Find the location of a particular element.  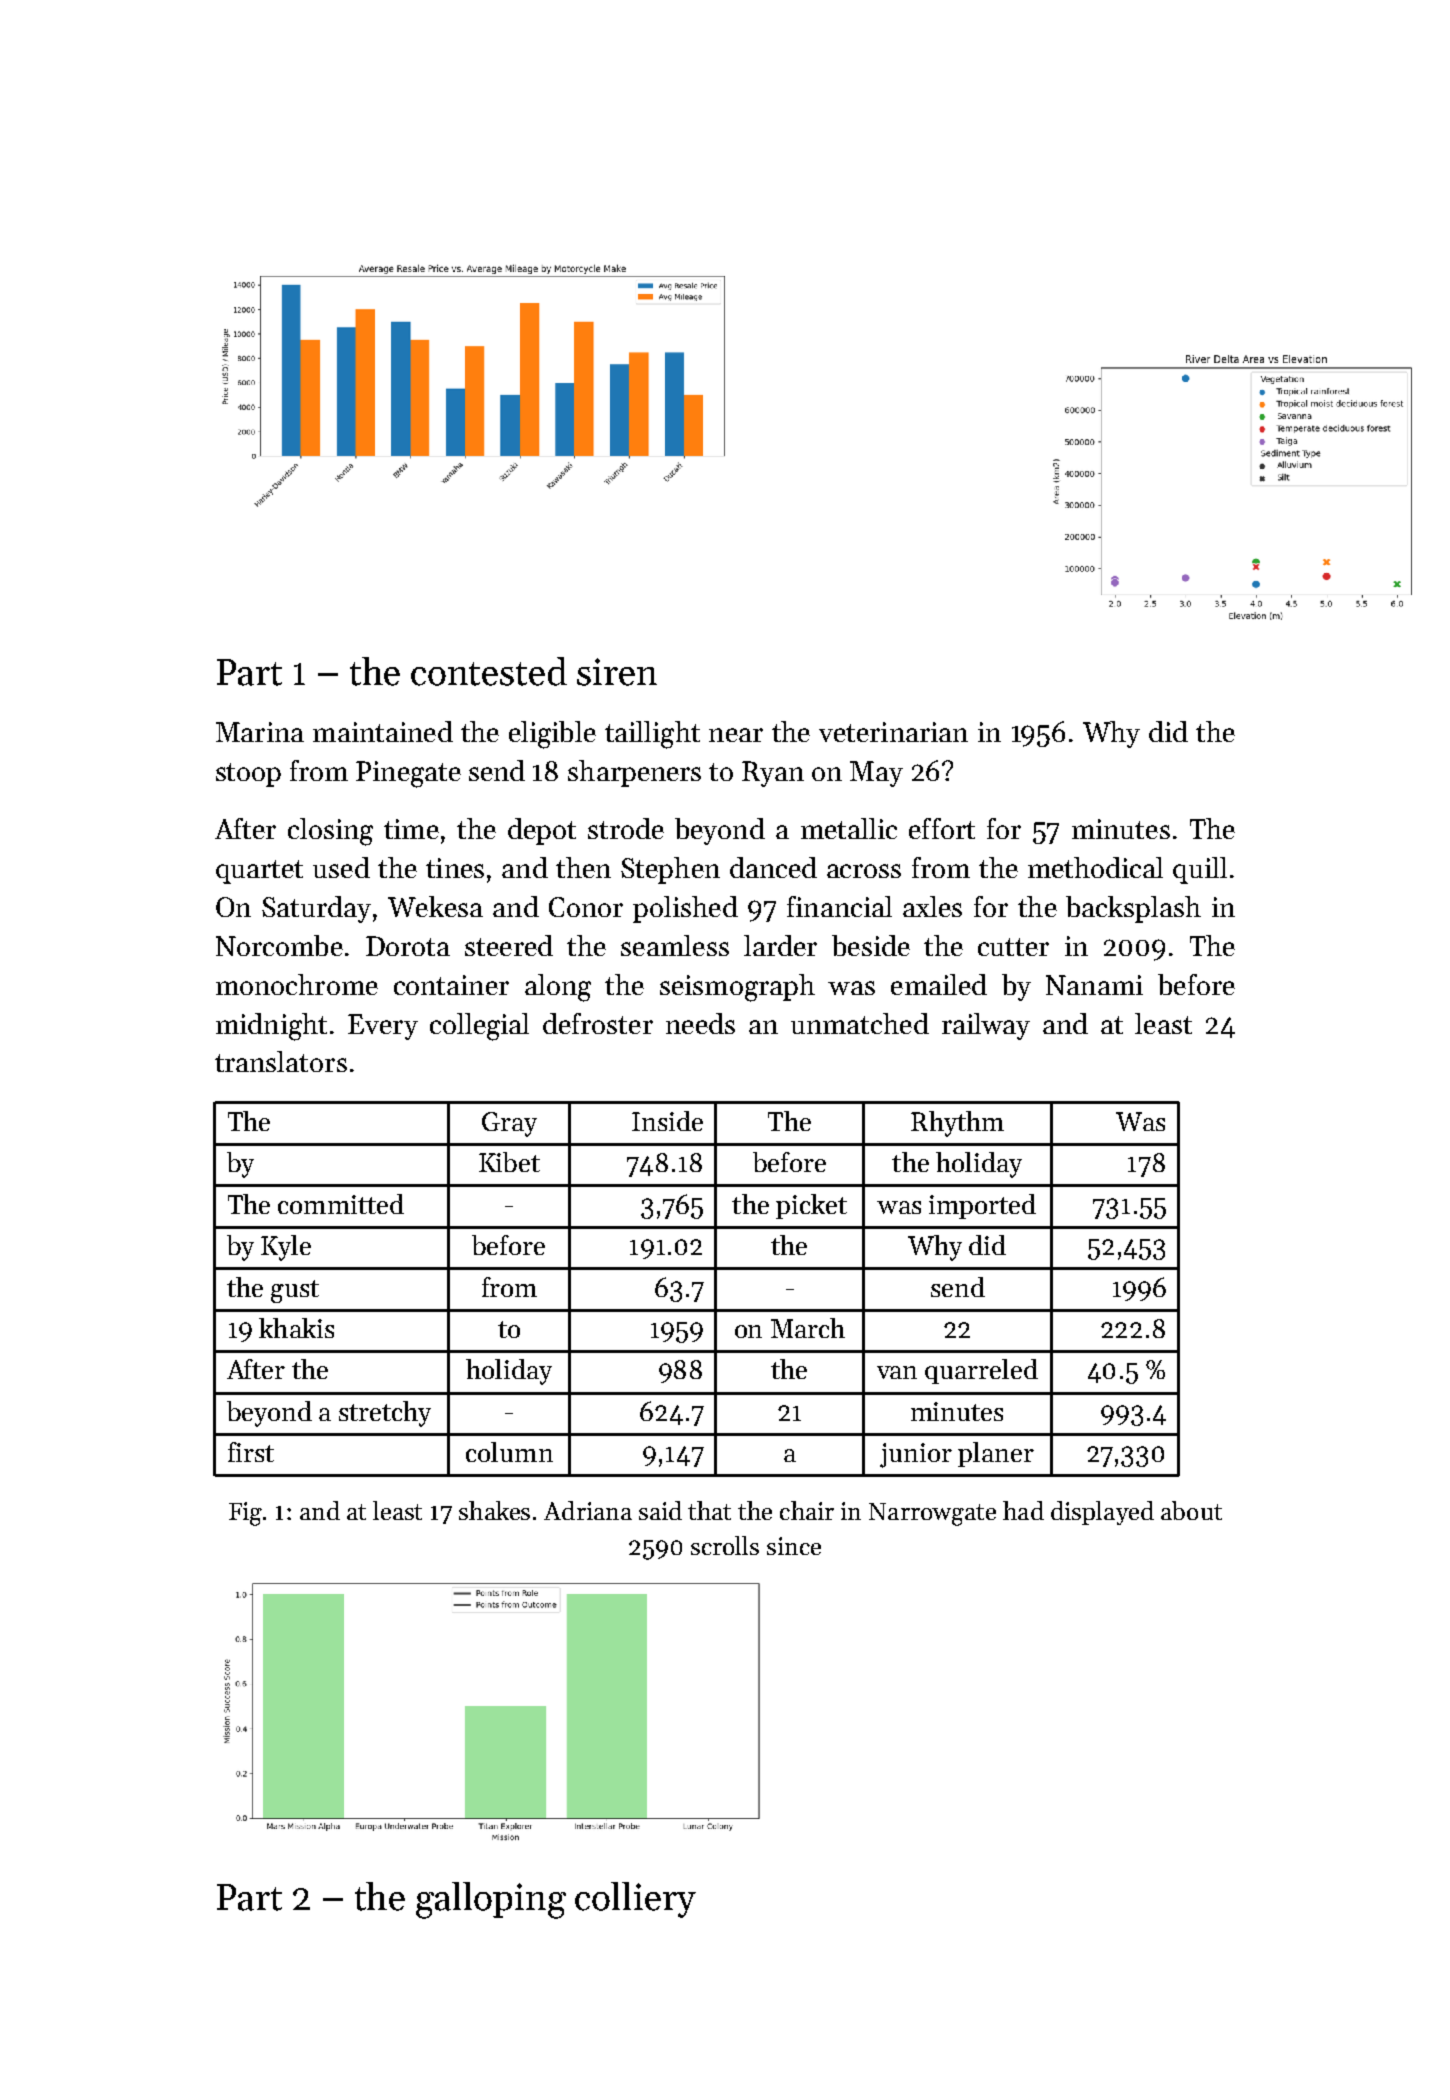

veterinarian is located at coordinates (893, 732).
